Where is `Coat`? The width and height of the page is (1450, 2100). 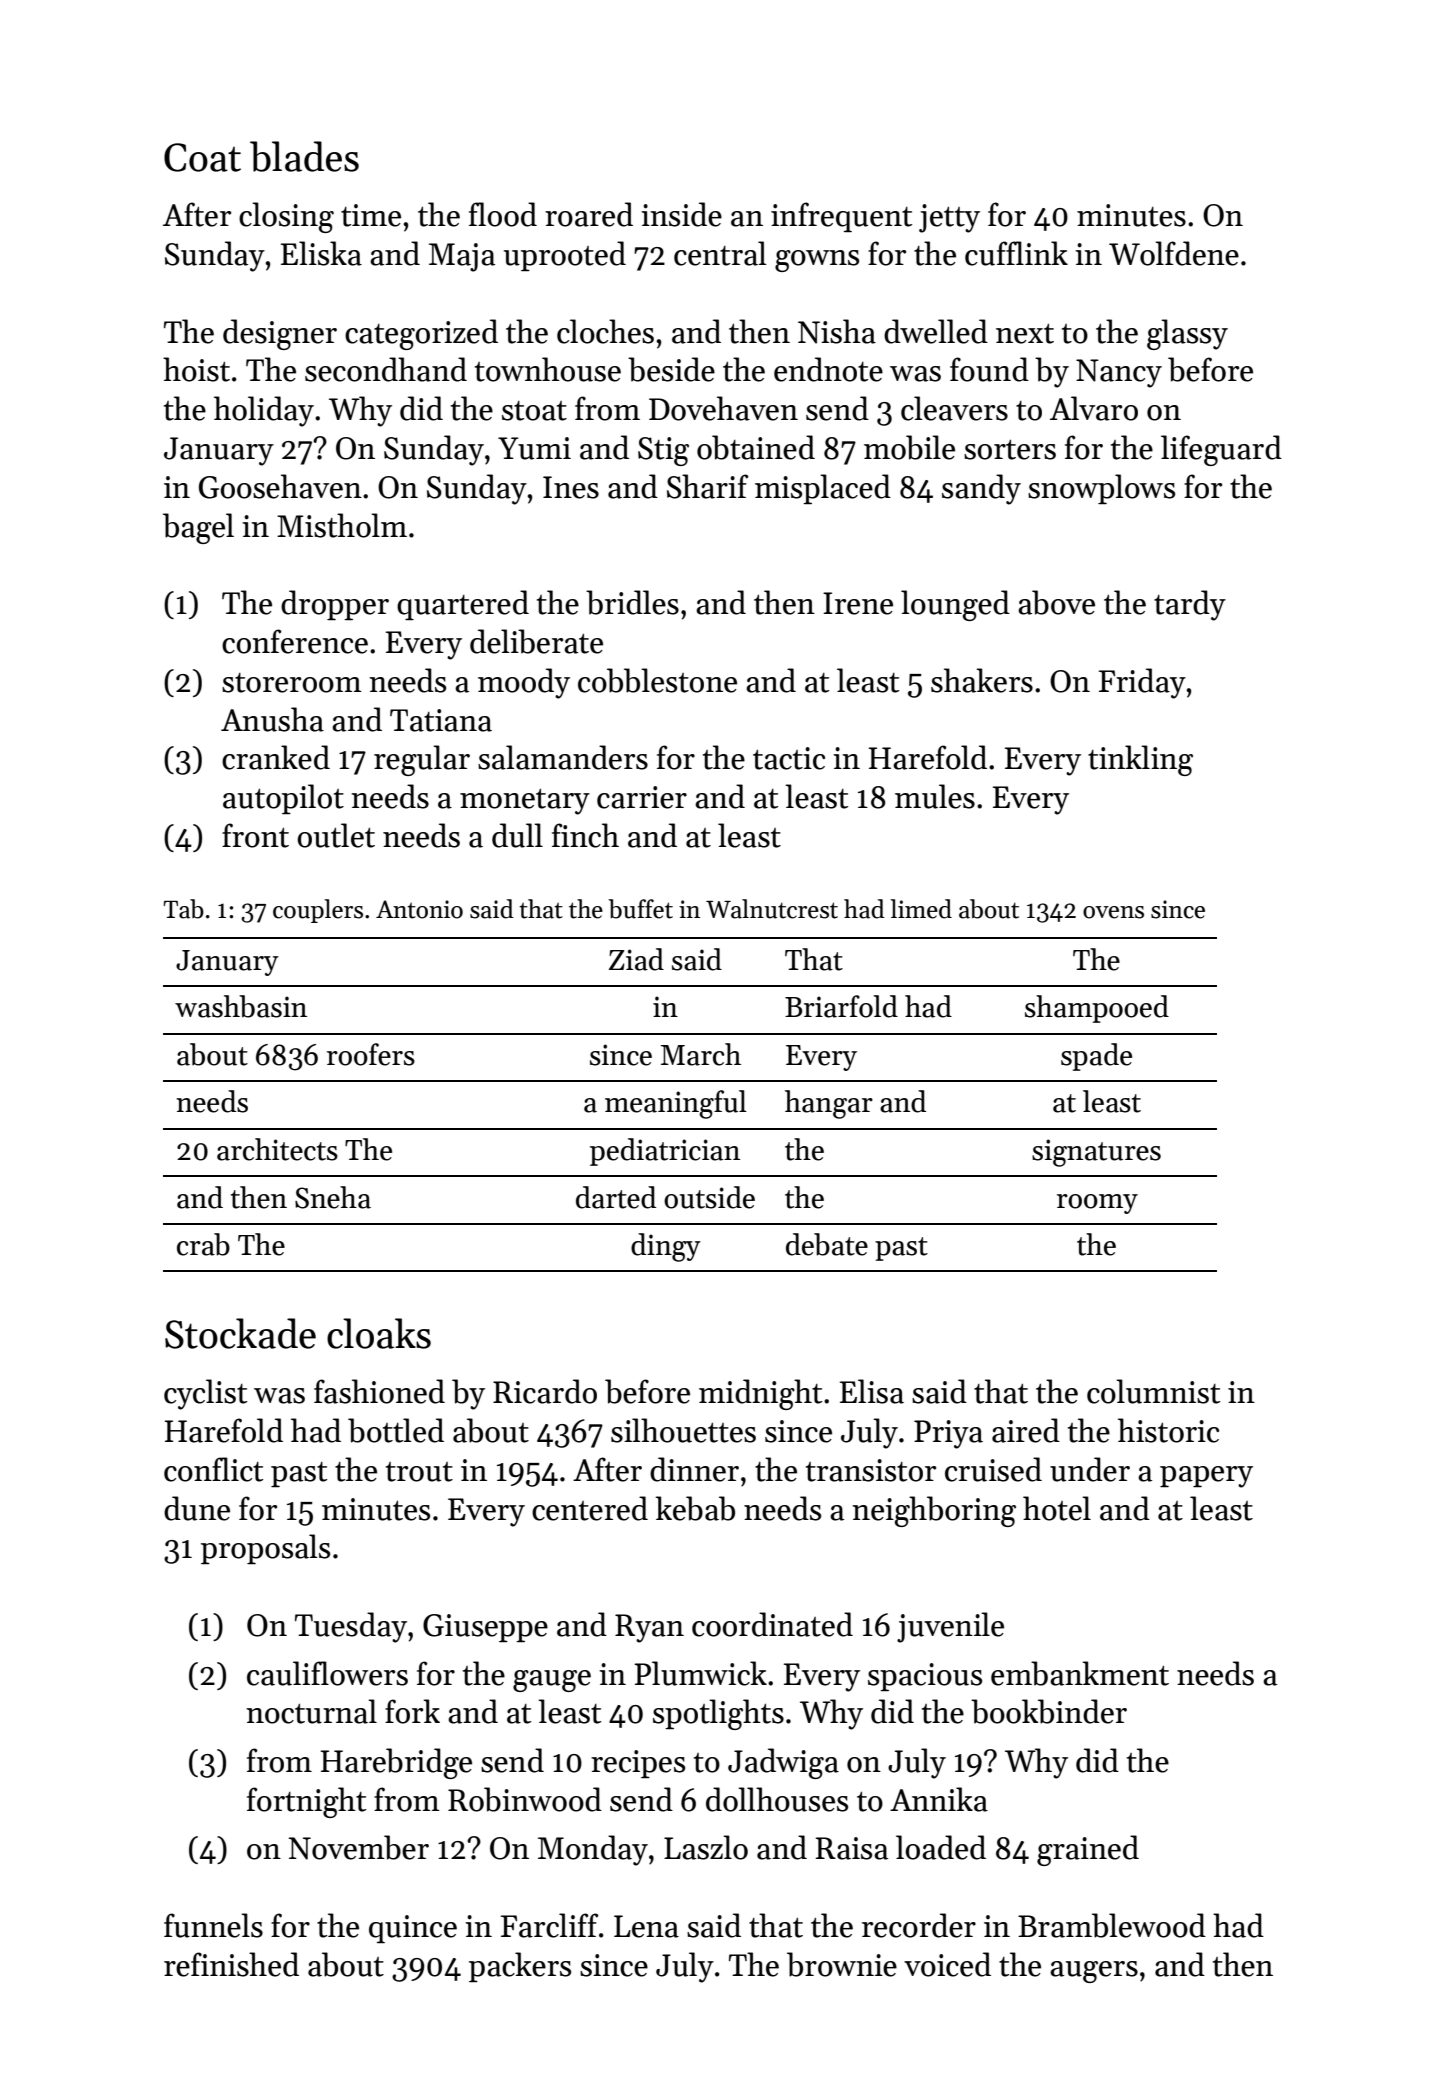
Coat is located at coordinates (202, 157).
